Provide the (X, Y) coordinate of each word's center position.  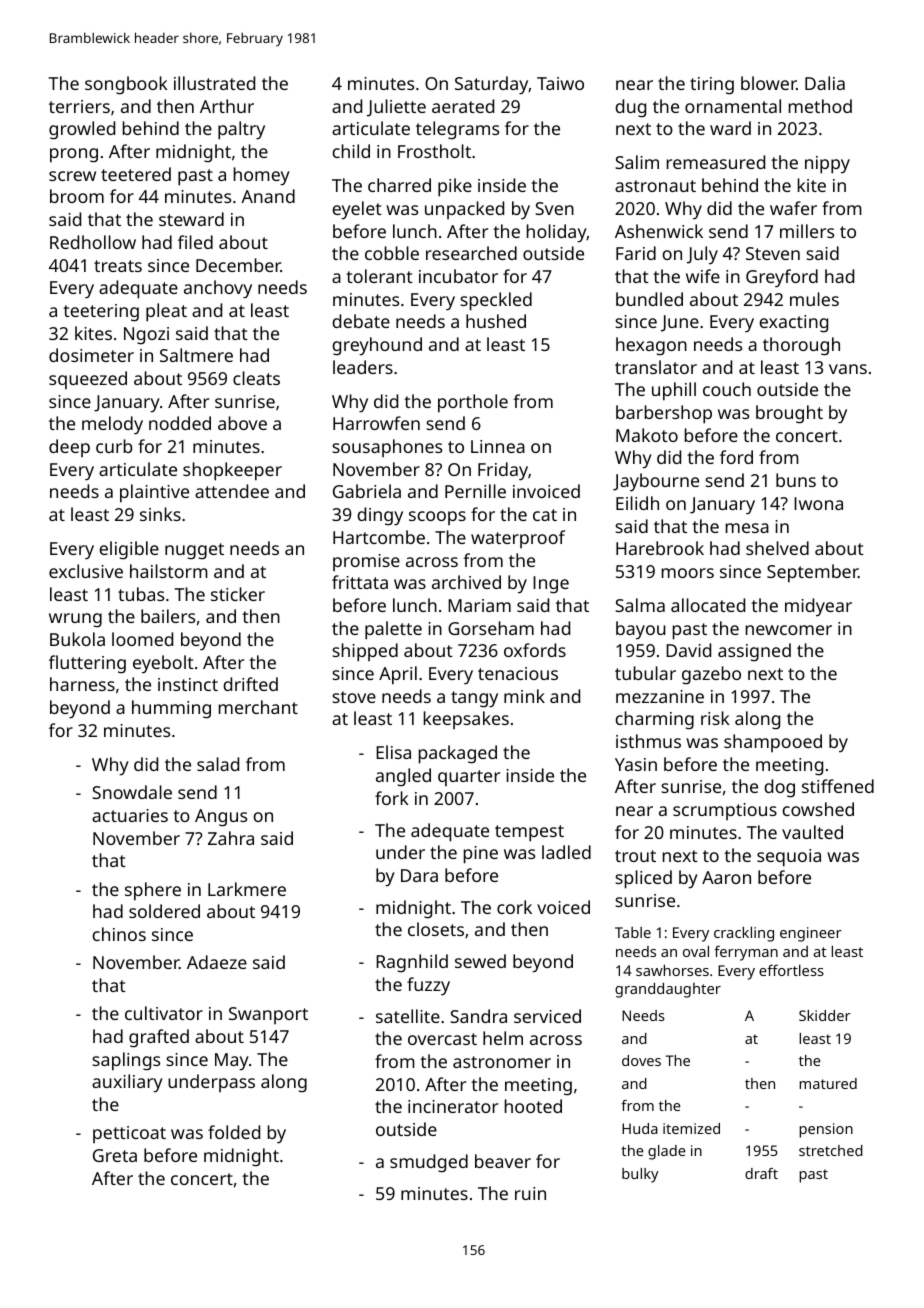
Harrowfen (376, 423)
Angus (221, 818)
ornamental (733, 106)
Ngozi (146, 335)
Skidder (824, 1015)
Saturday (492, 85)
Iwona (818, 503)
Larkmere (247, 889)
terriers (79, 106)
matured (828, 1083)
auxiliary (127, 1083)
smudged (429, 1163)
